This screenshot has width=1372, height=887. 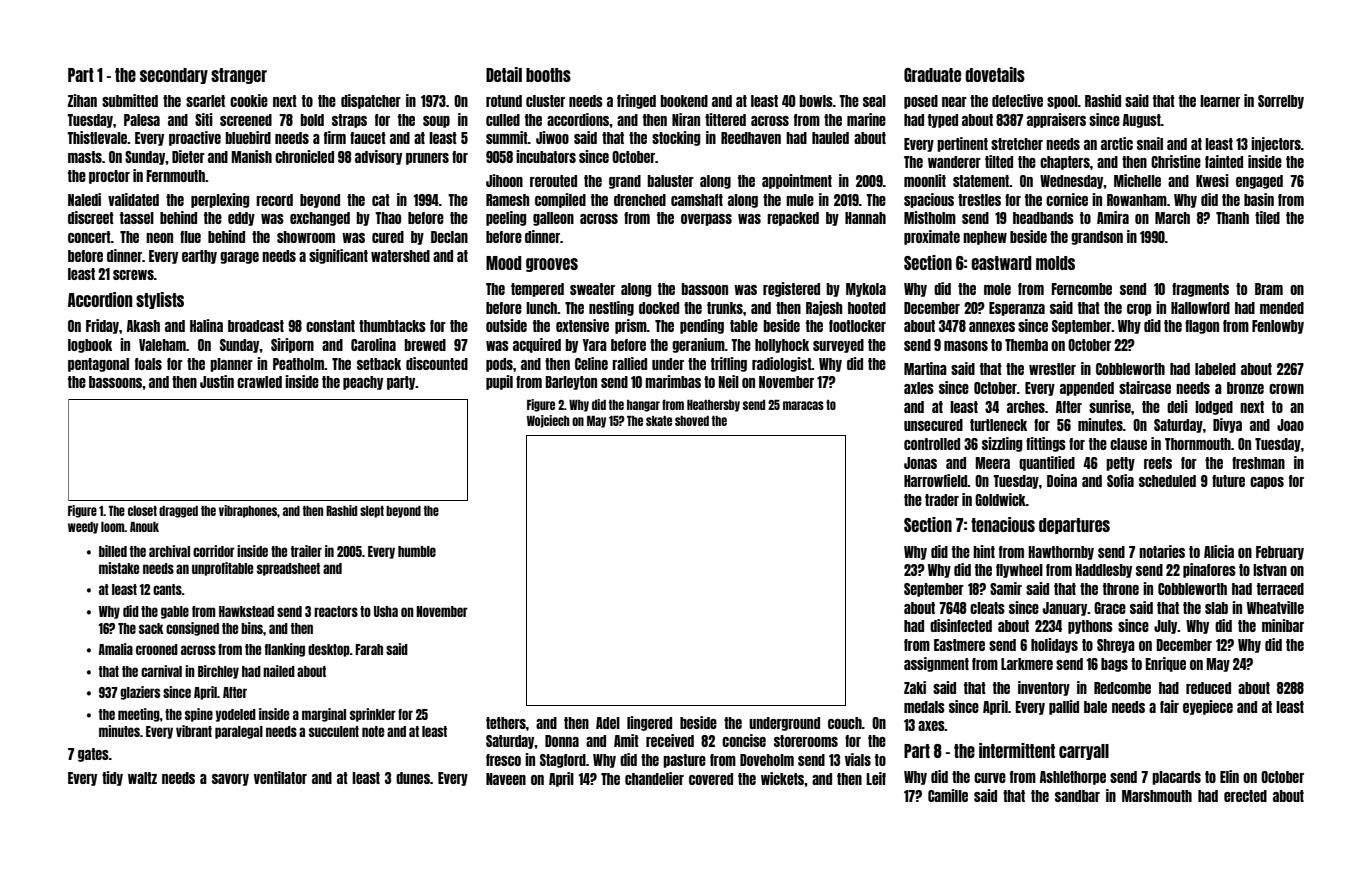 What do you see at coordinates (1052, 369) in the screenshot?
I see `wrestler` at bounding box center [1052, 369].
